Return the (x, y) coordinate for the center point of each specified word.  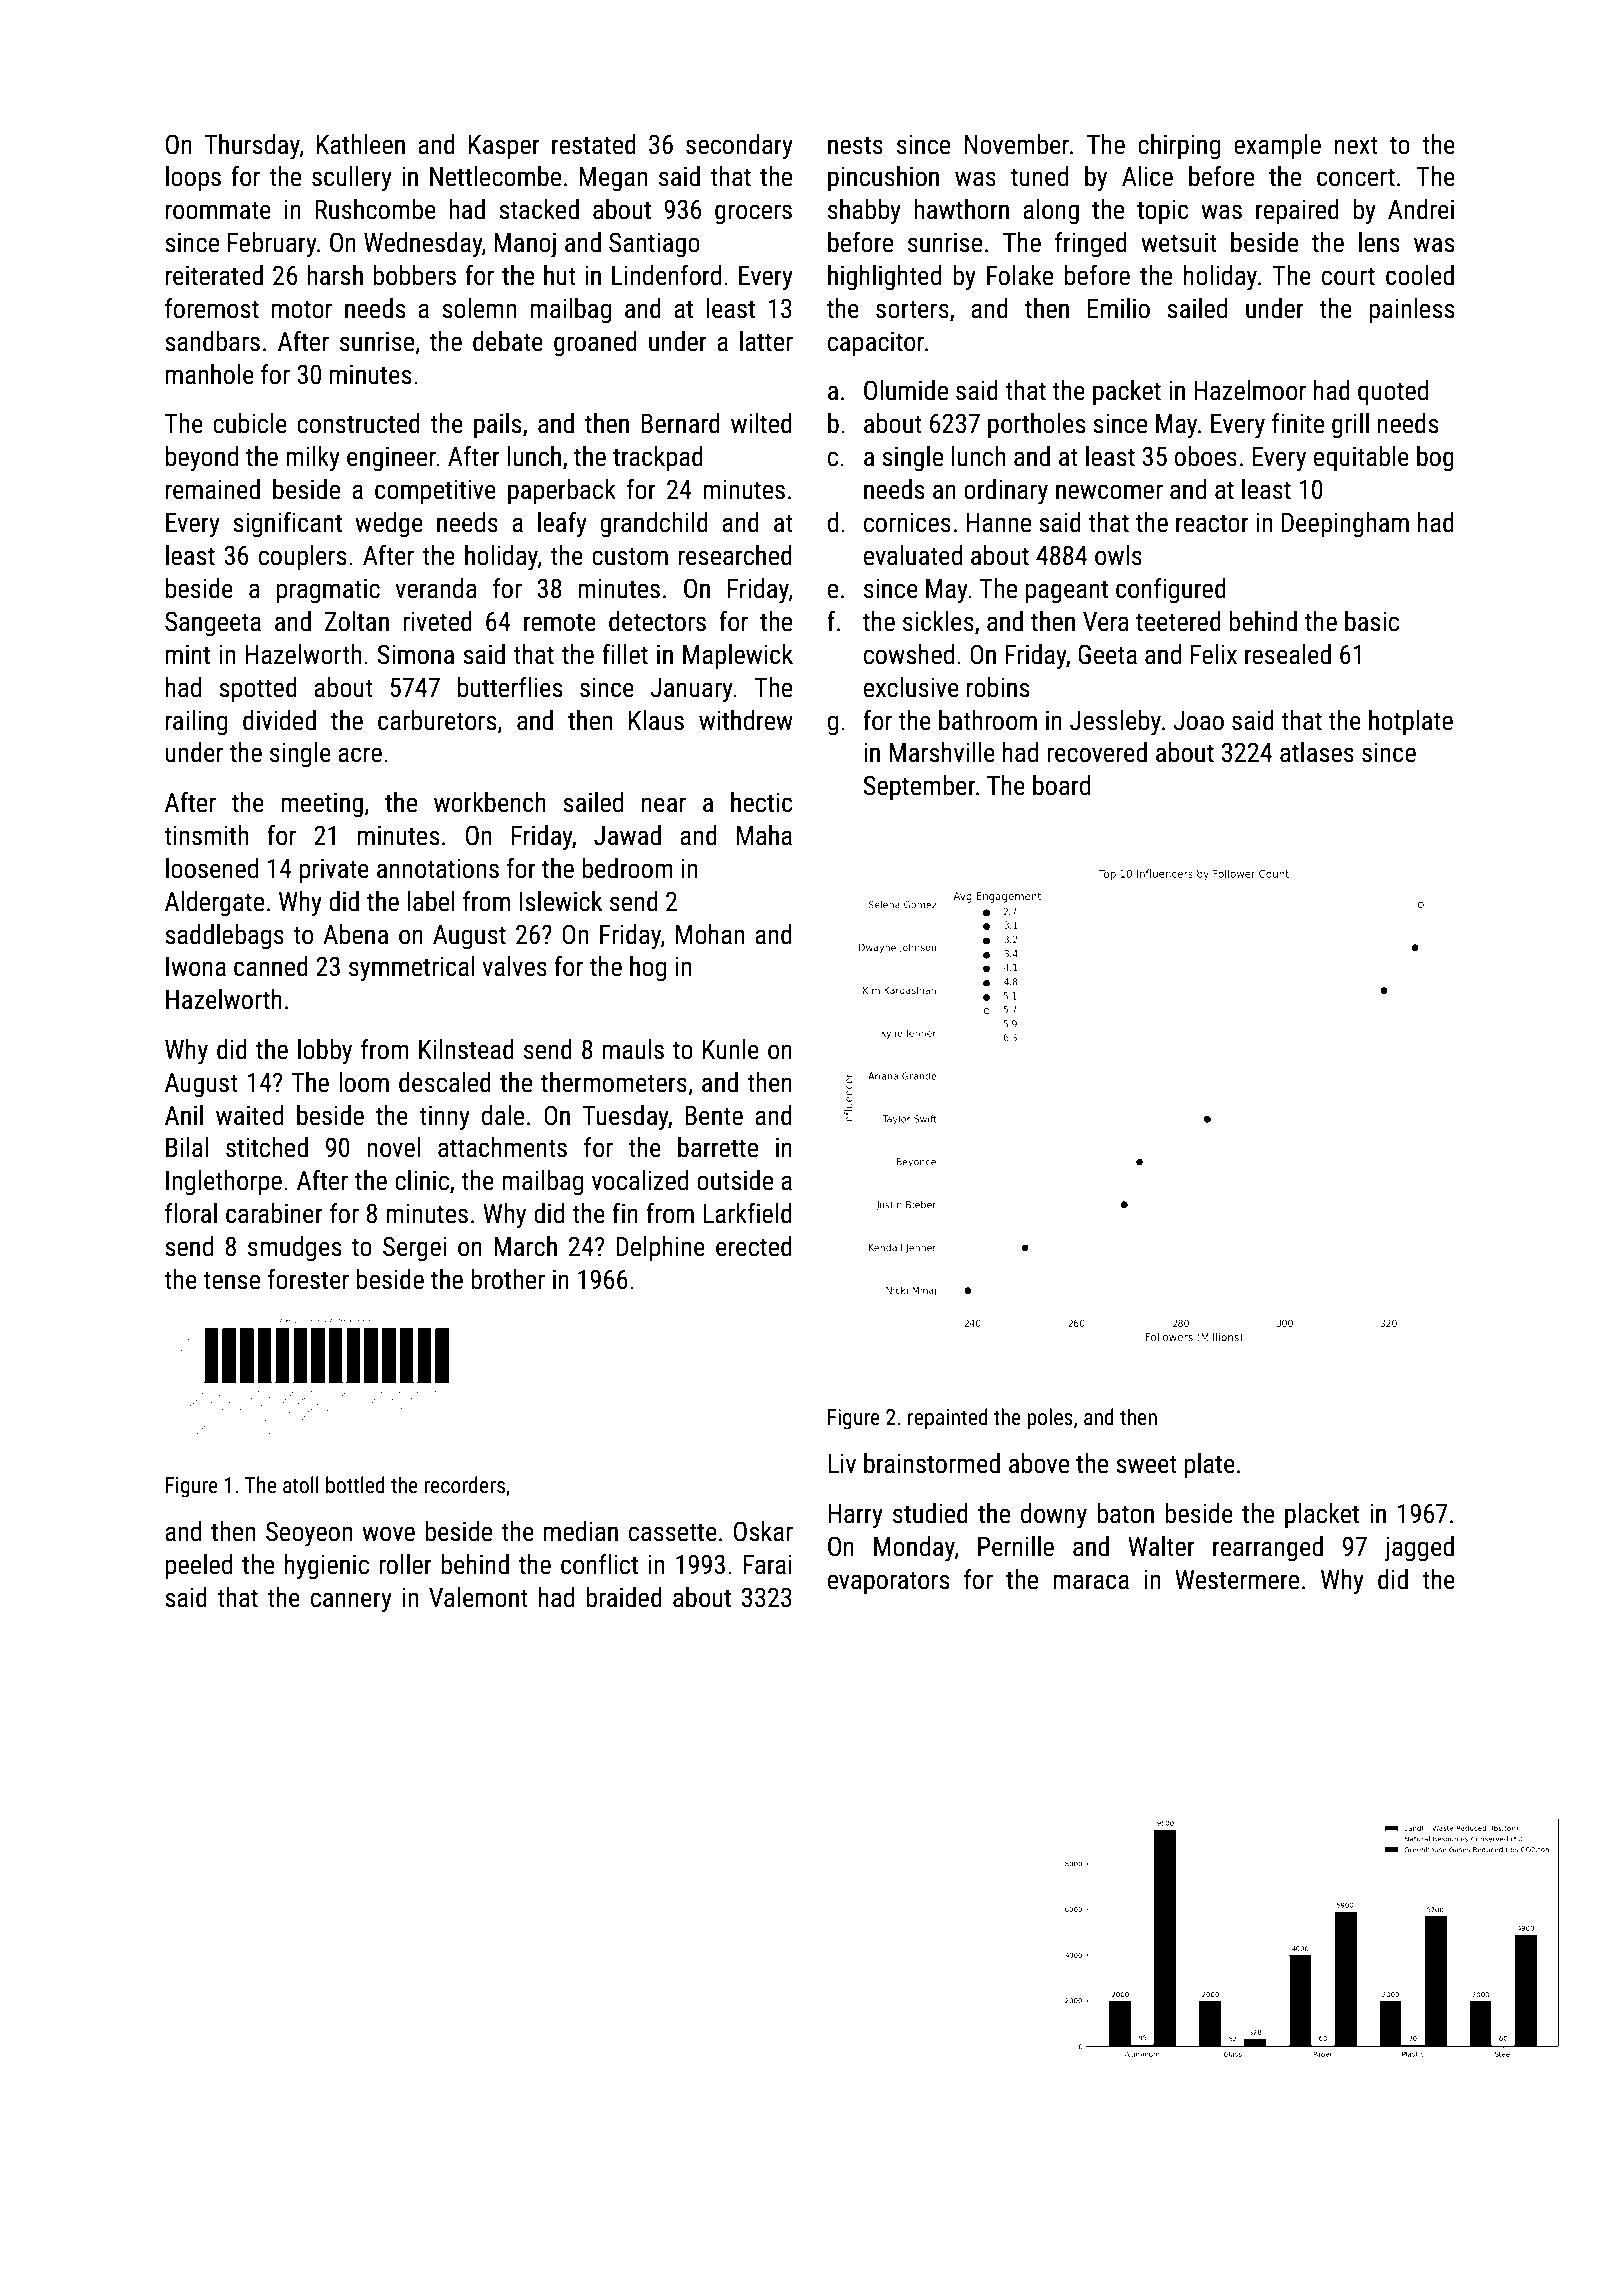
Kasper (504, 147)
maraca (1091, 1582)
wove (388, 1534)
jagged (1419, 1549)
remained (213, 489)
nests (855, 145)
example (1277, 147)
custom (630, 556)
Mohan (710, 934)
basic (1372, 621)
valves (514, 966)
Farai (767, 1565)
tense (231, 1280)
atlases (1317, 752)
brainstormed (932, 1463)
